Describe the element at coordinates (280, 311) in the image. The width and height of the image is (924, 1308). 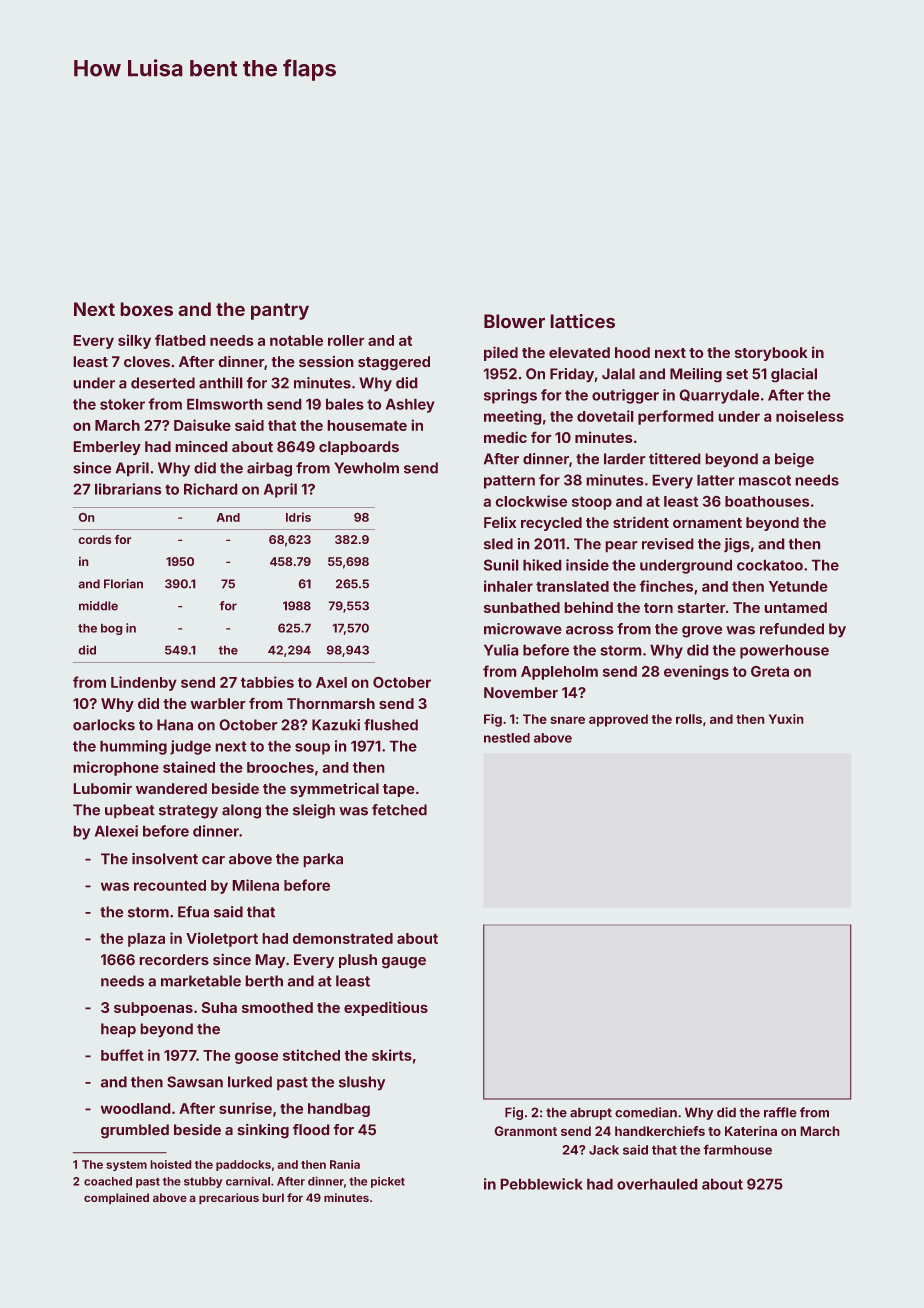
I see `pantry` at that location.
